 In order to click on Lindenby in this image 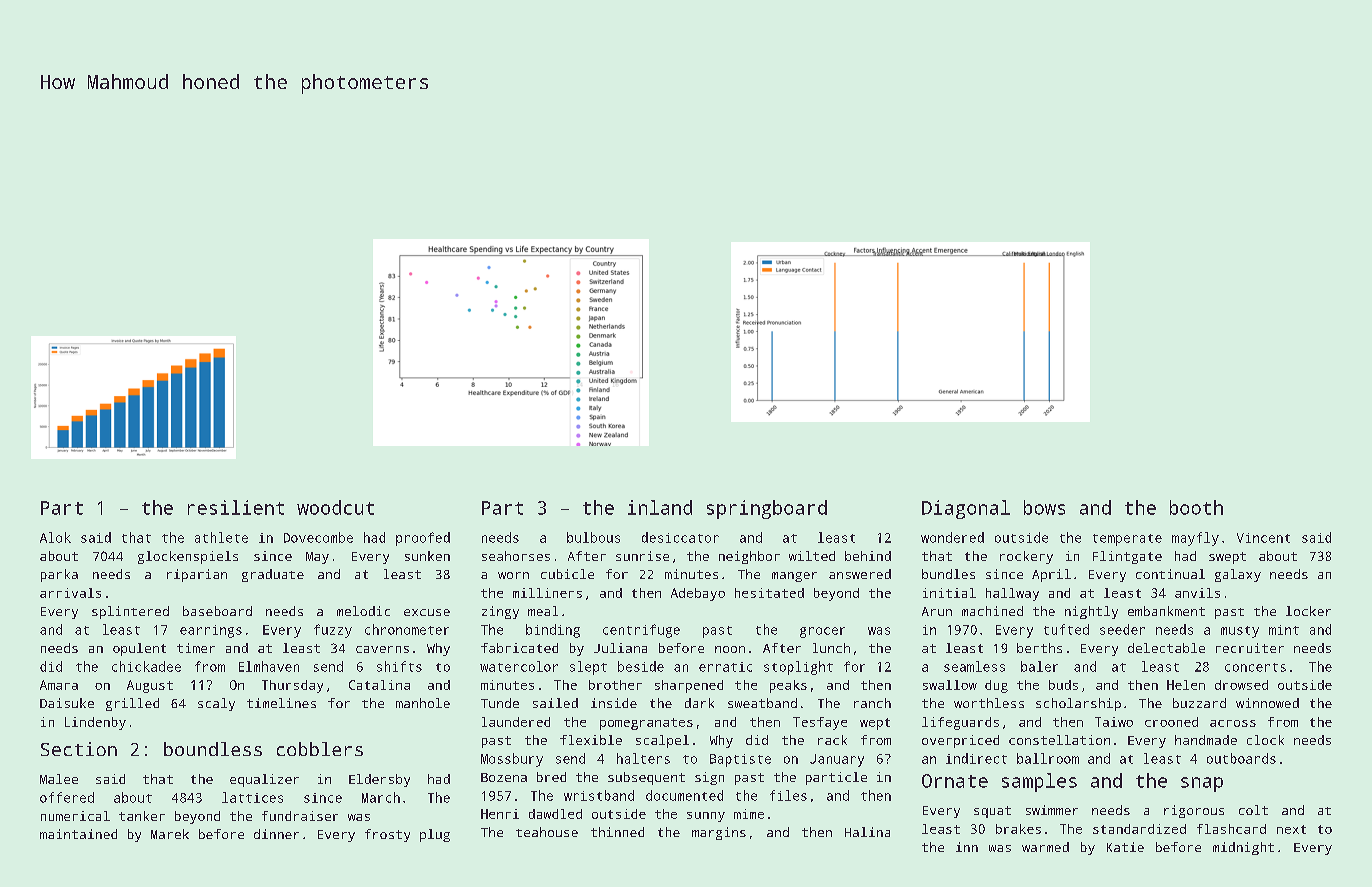, I will do `click(95, 723)`.
